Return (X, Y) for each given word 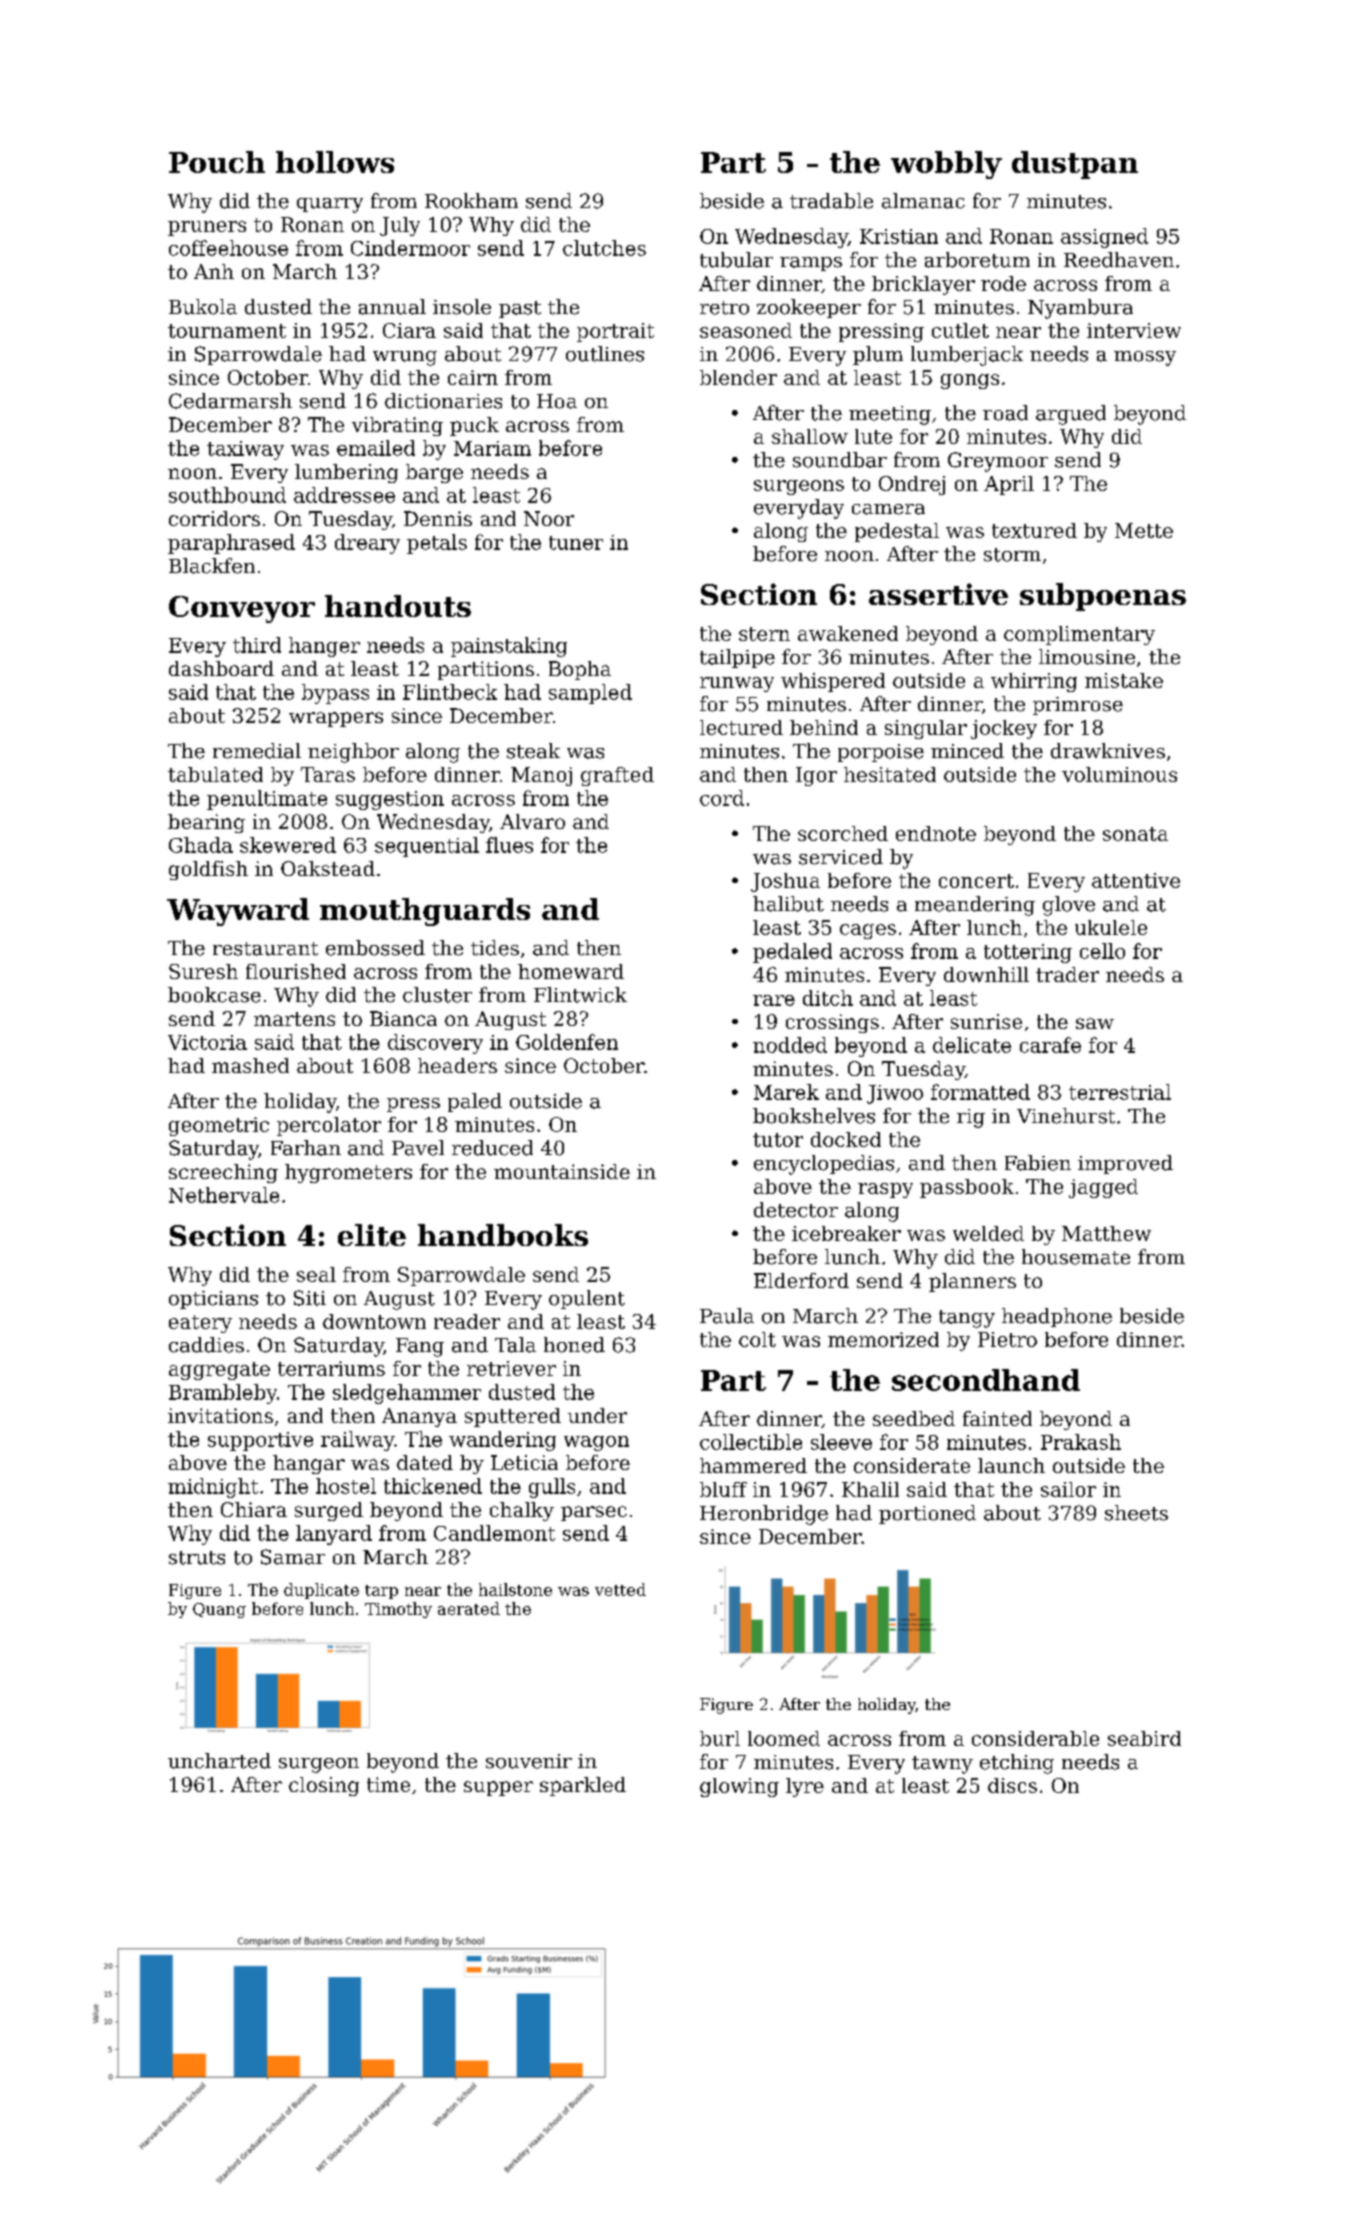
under (597, 1415)
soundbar (840, 460)
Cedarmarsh (230, 401)
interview (1134, 330)
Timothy (398, 1610)
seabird (1144, 1738)
